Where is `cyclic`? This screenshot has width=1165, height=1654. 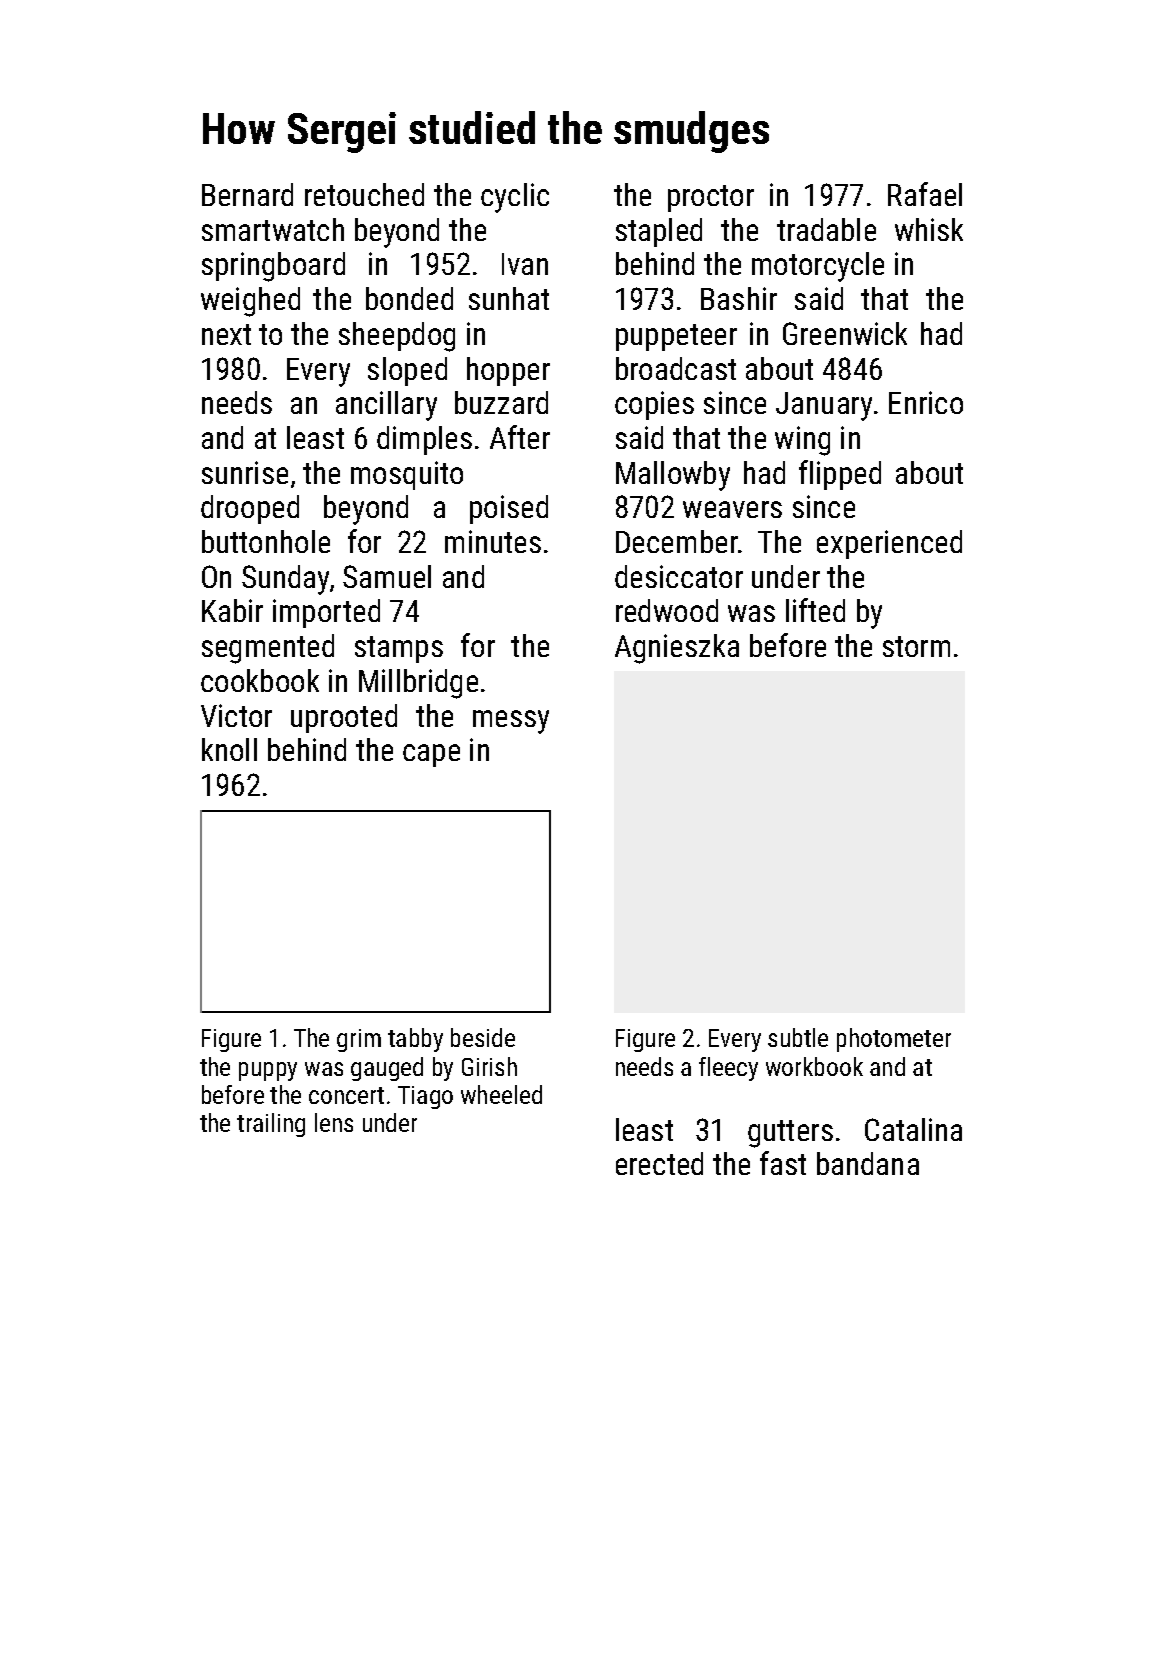
cyclic is located at coordinates (515, 198).
